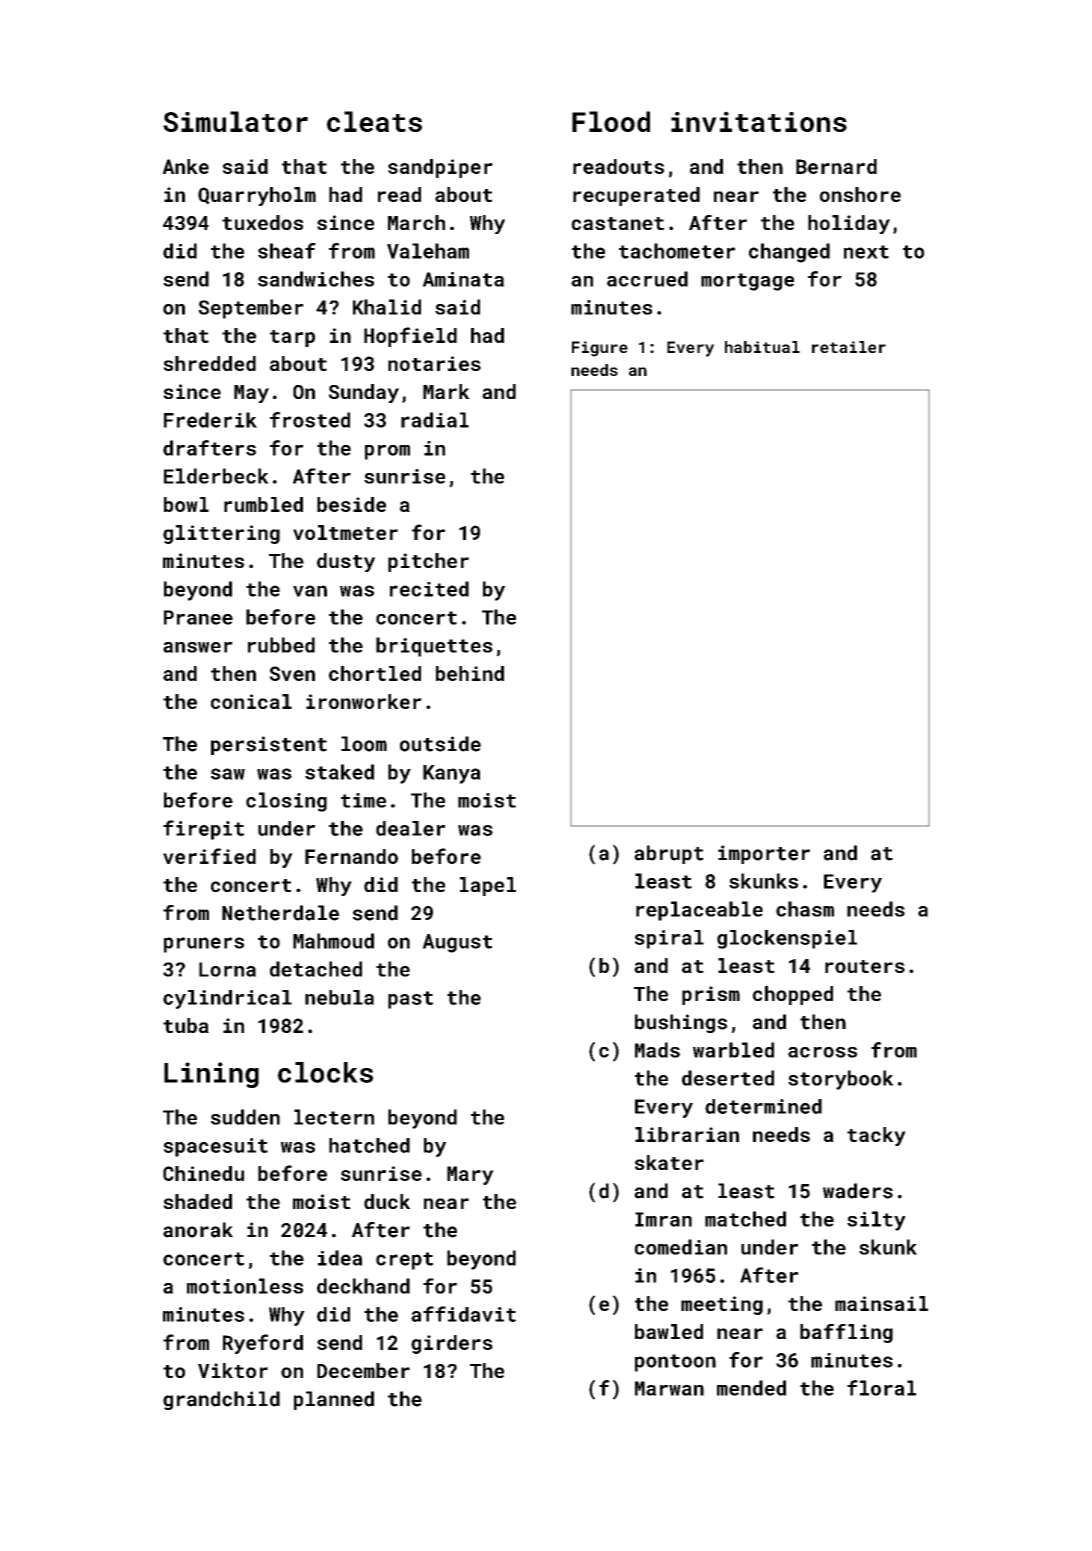  I want to click on Marwan, so click(669, 1388).
